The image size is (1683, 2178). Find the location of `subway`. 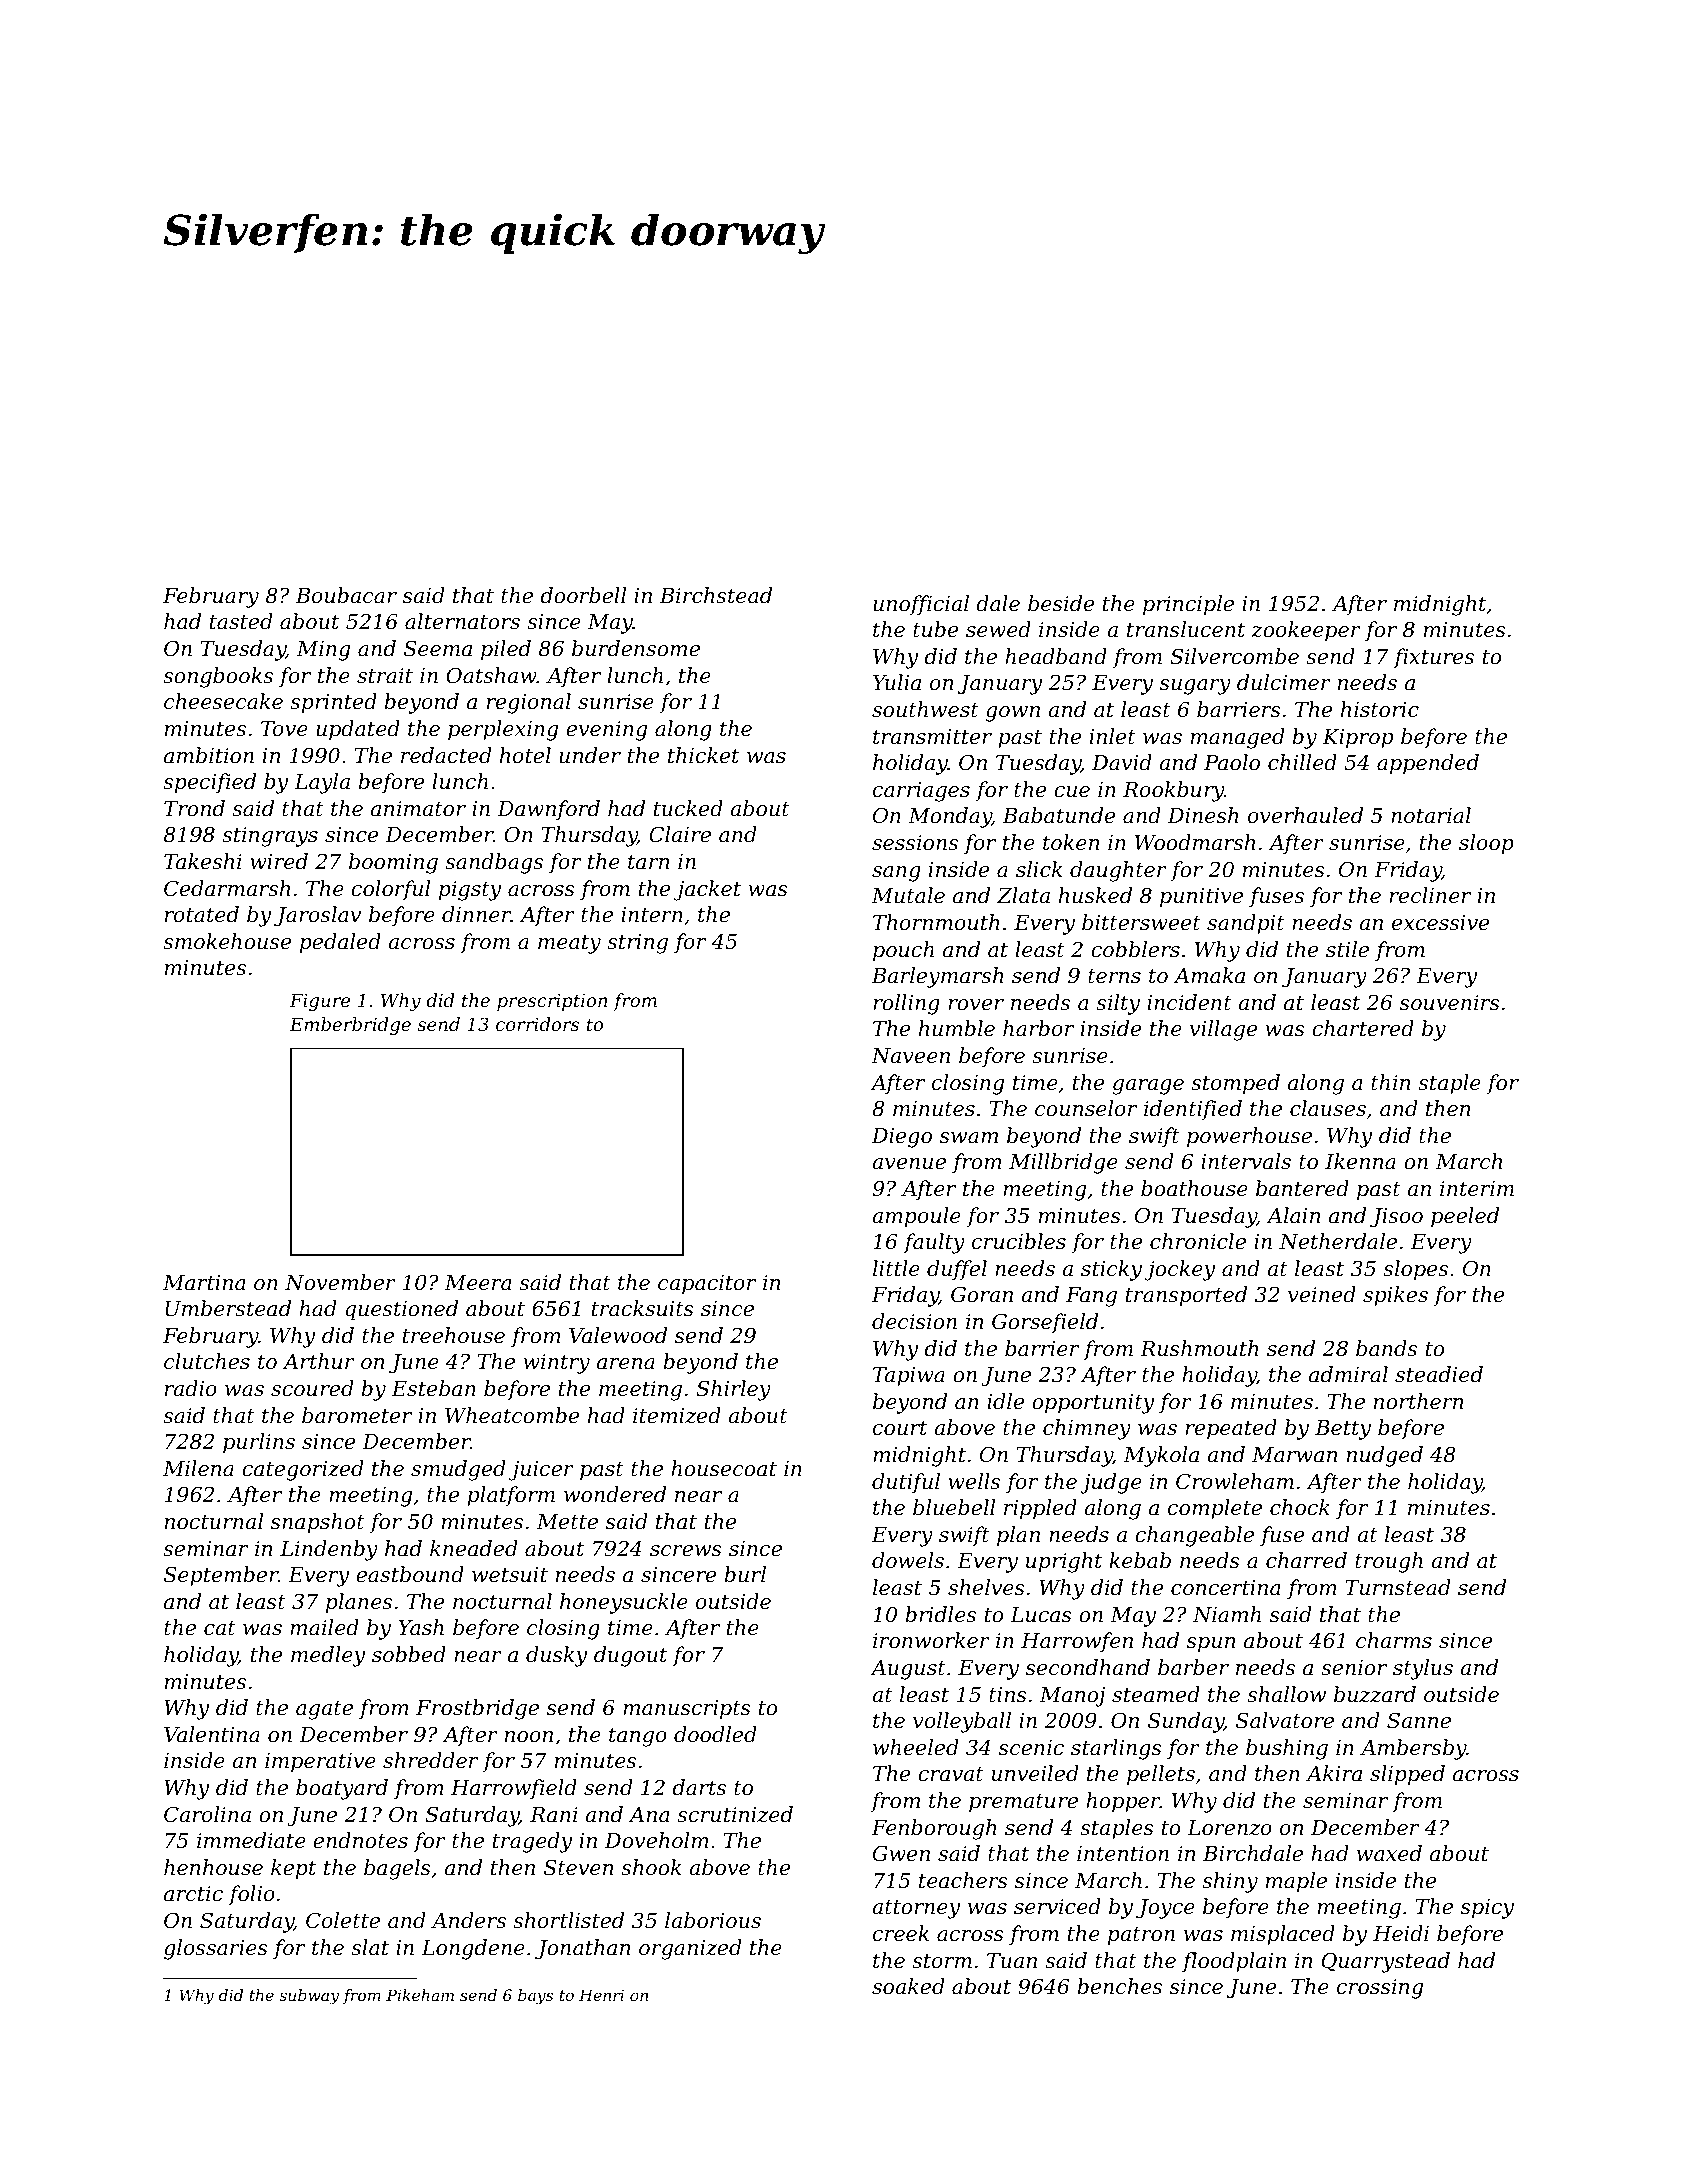

subway is located at coordinates (309, 1997).
